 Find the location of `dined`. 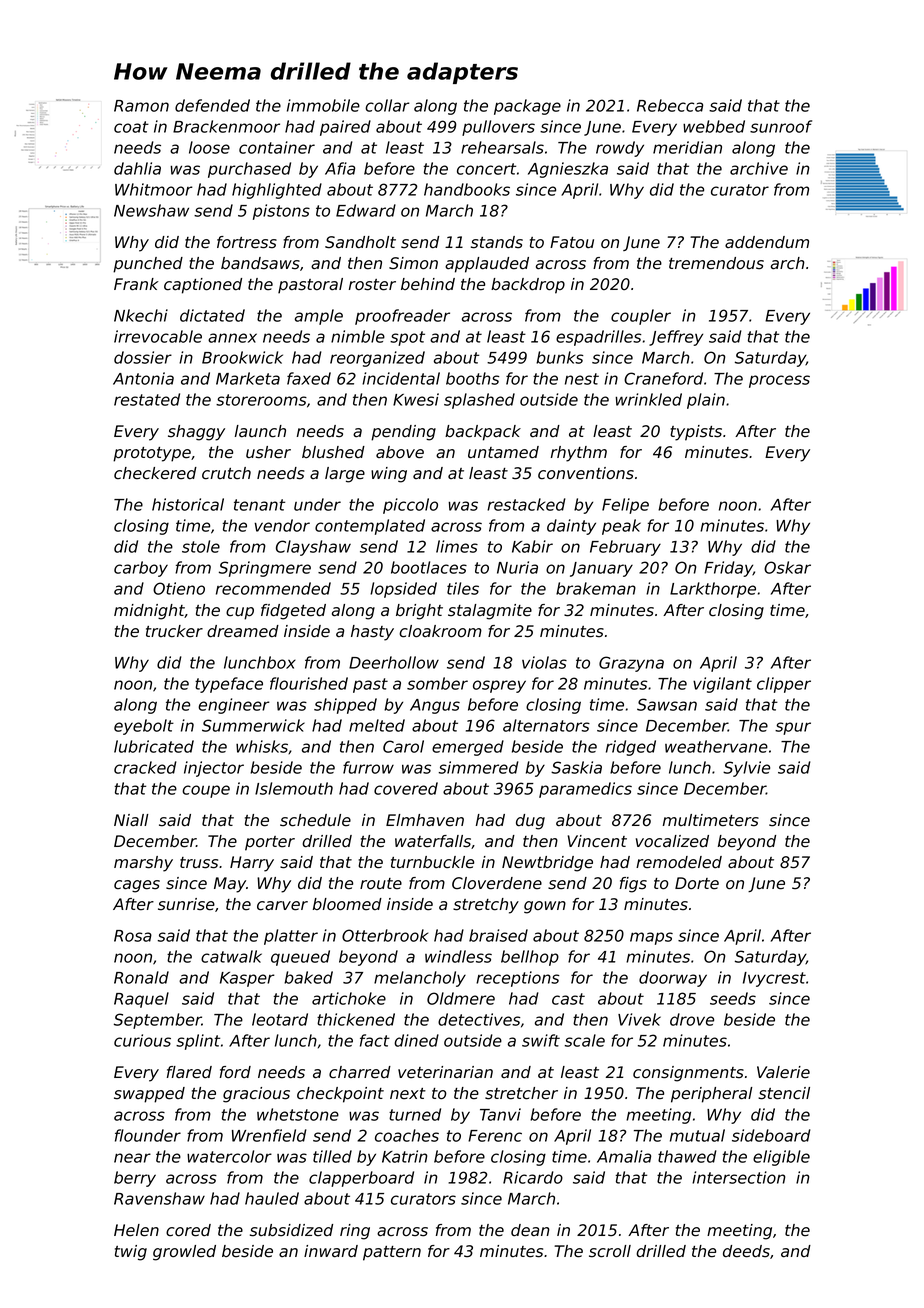

dined is located at coordinates (416, 1040).
